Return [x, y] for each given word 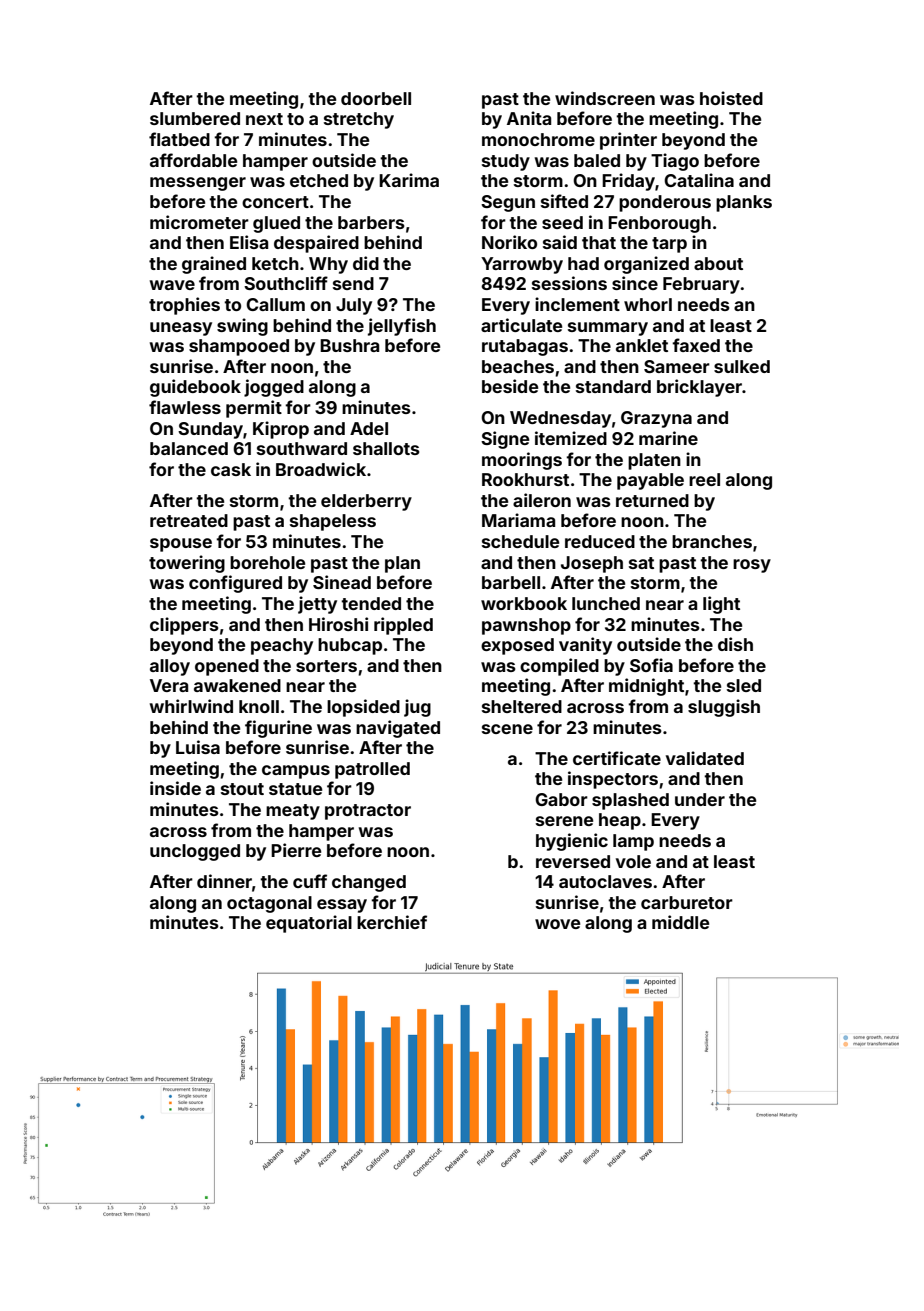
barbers [371, 222]
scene [507, 729]
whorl [648, 304]
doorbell [376, 98]
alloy [170, 667]
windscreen [605, 98]
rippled [403, 626]
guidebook [195, 388]
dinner [224, 881]
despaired [316, 244]
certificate [617, 758]
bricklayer [699, 388]
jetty [317, 605]
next [264, 119]
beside [510, 386]
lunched [606, 603]
